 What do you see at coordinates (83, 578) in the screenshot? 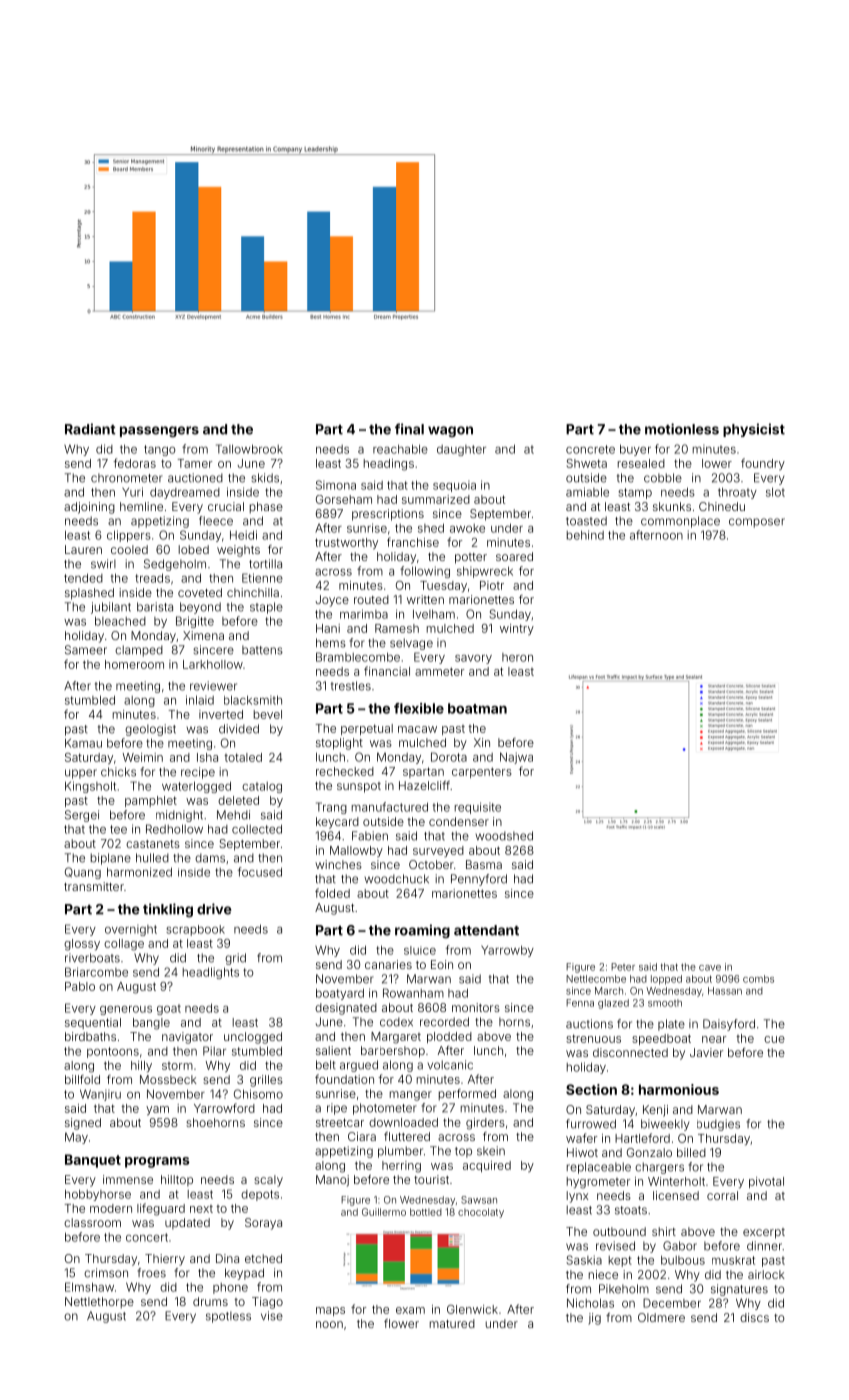
I see `tended` at bounding box center [83, 578].
